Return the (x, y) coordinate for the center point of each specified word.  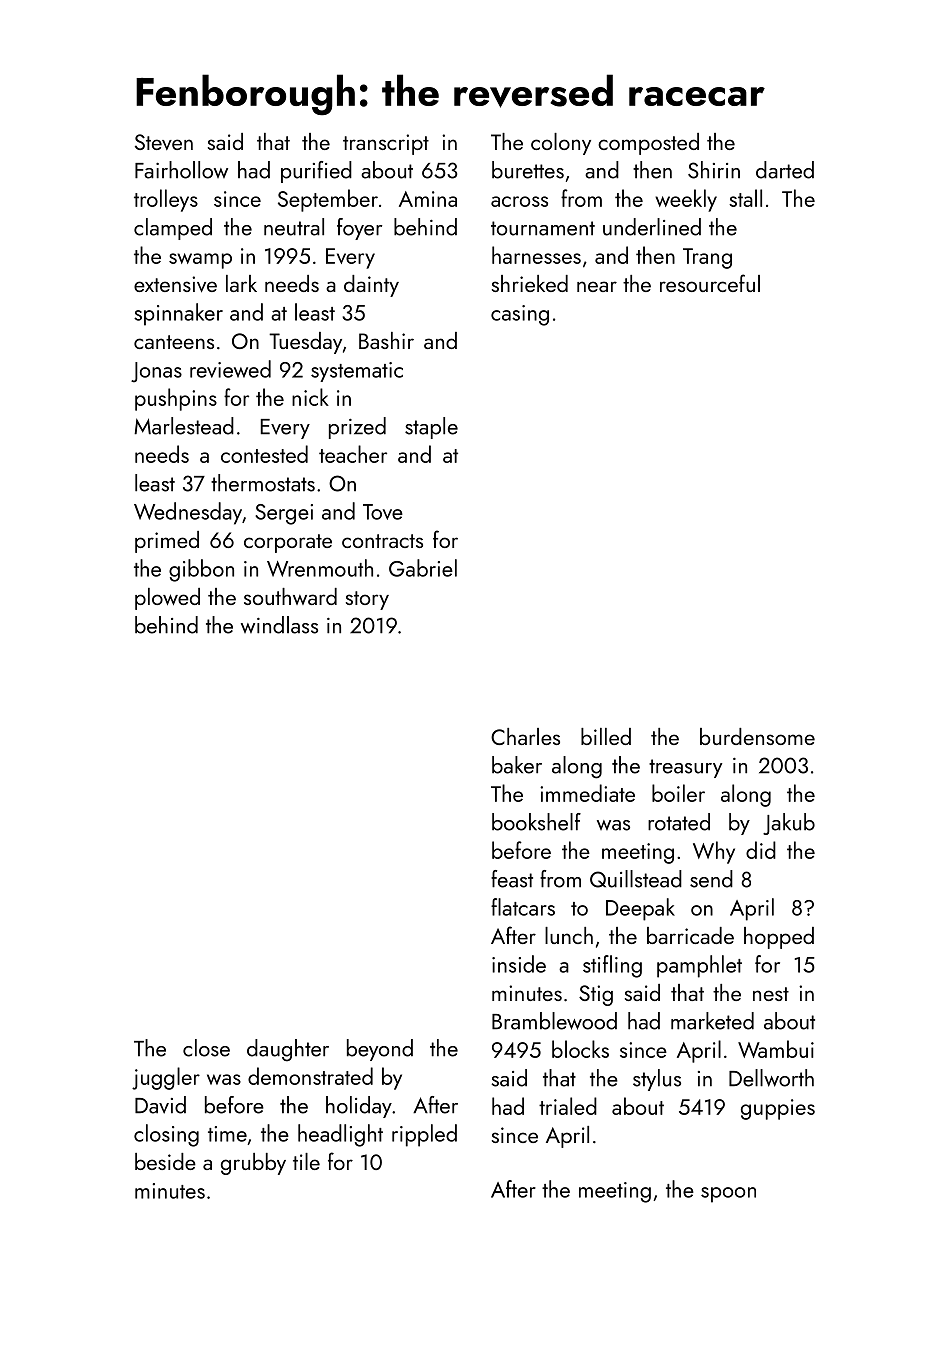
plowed (167, 599)
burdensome (757, 736)
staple (431, 428)
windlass (279, 625)
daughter (288, 1050)
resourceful (710, 283)
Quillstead (636, 879)
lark (241, 283)
